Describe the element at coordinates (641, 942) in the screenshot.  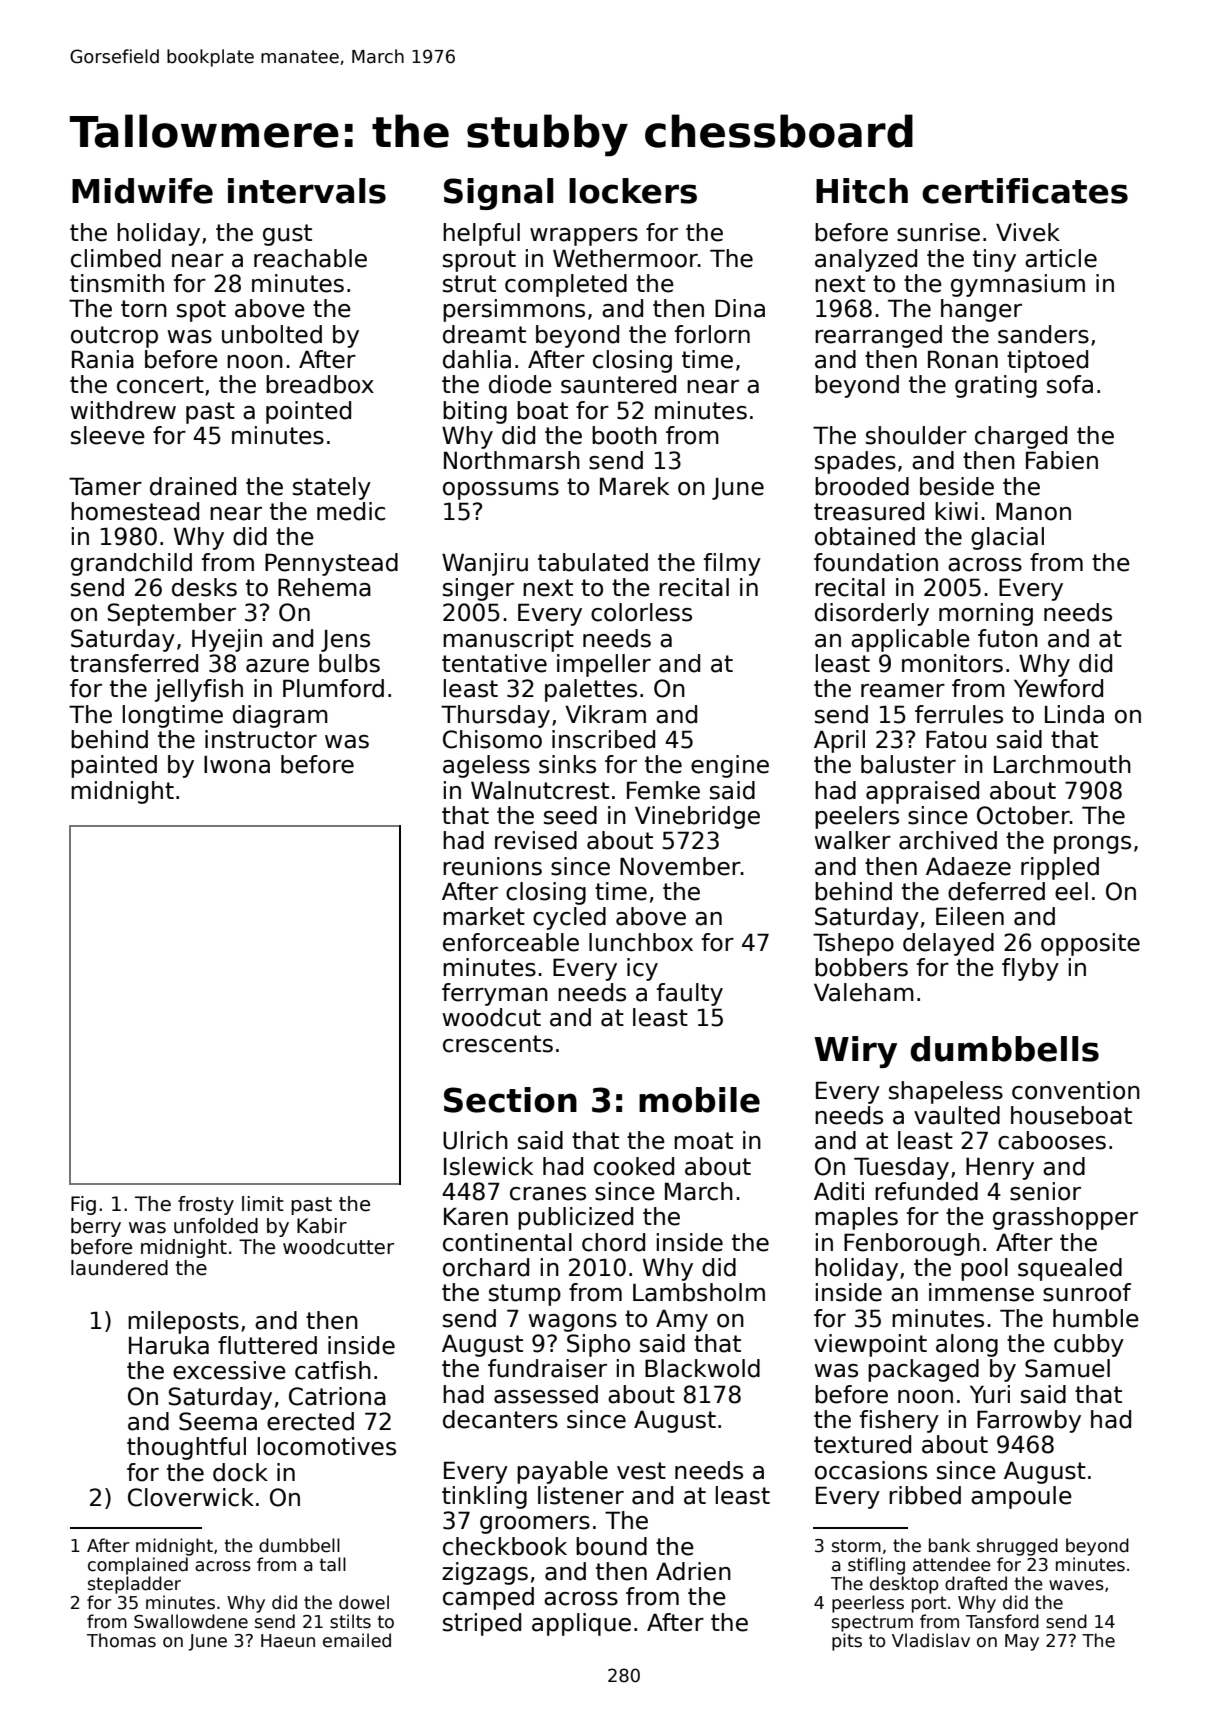
I see `lunchbox` at that location.
